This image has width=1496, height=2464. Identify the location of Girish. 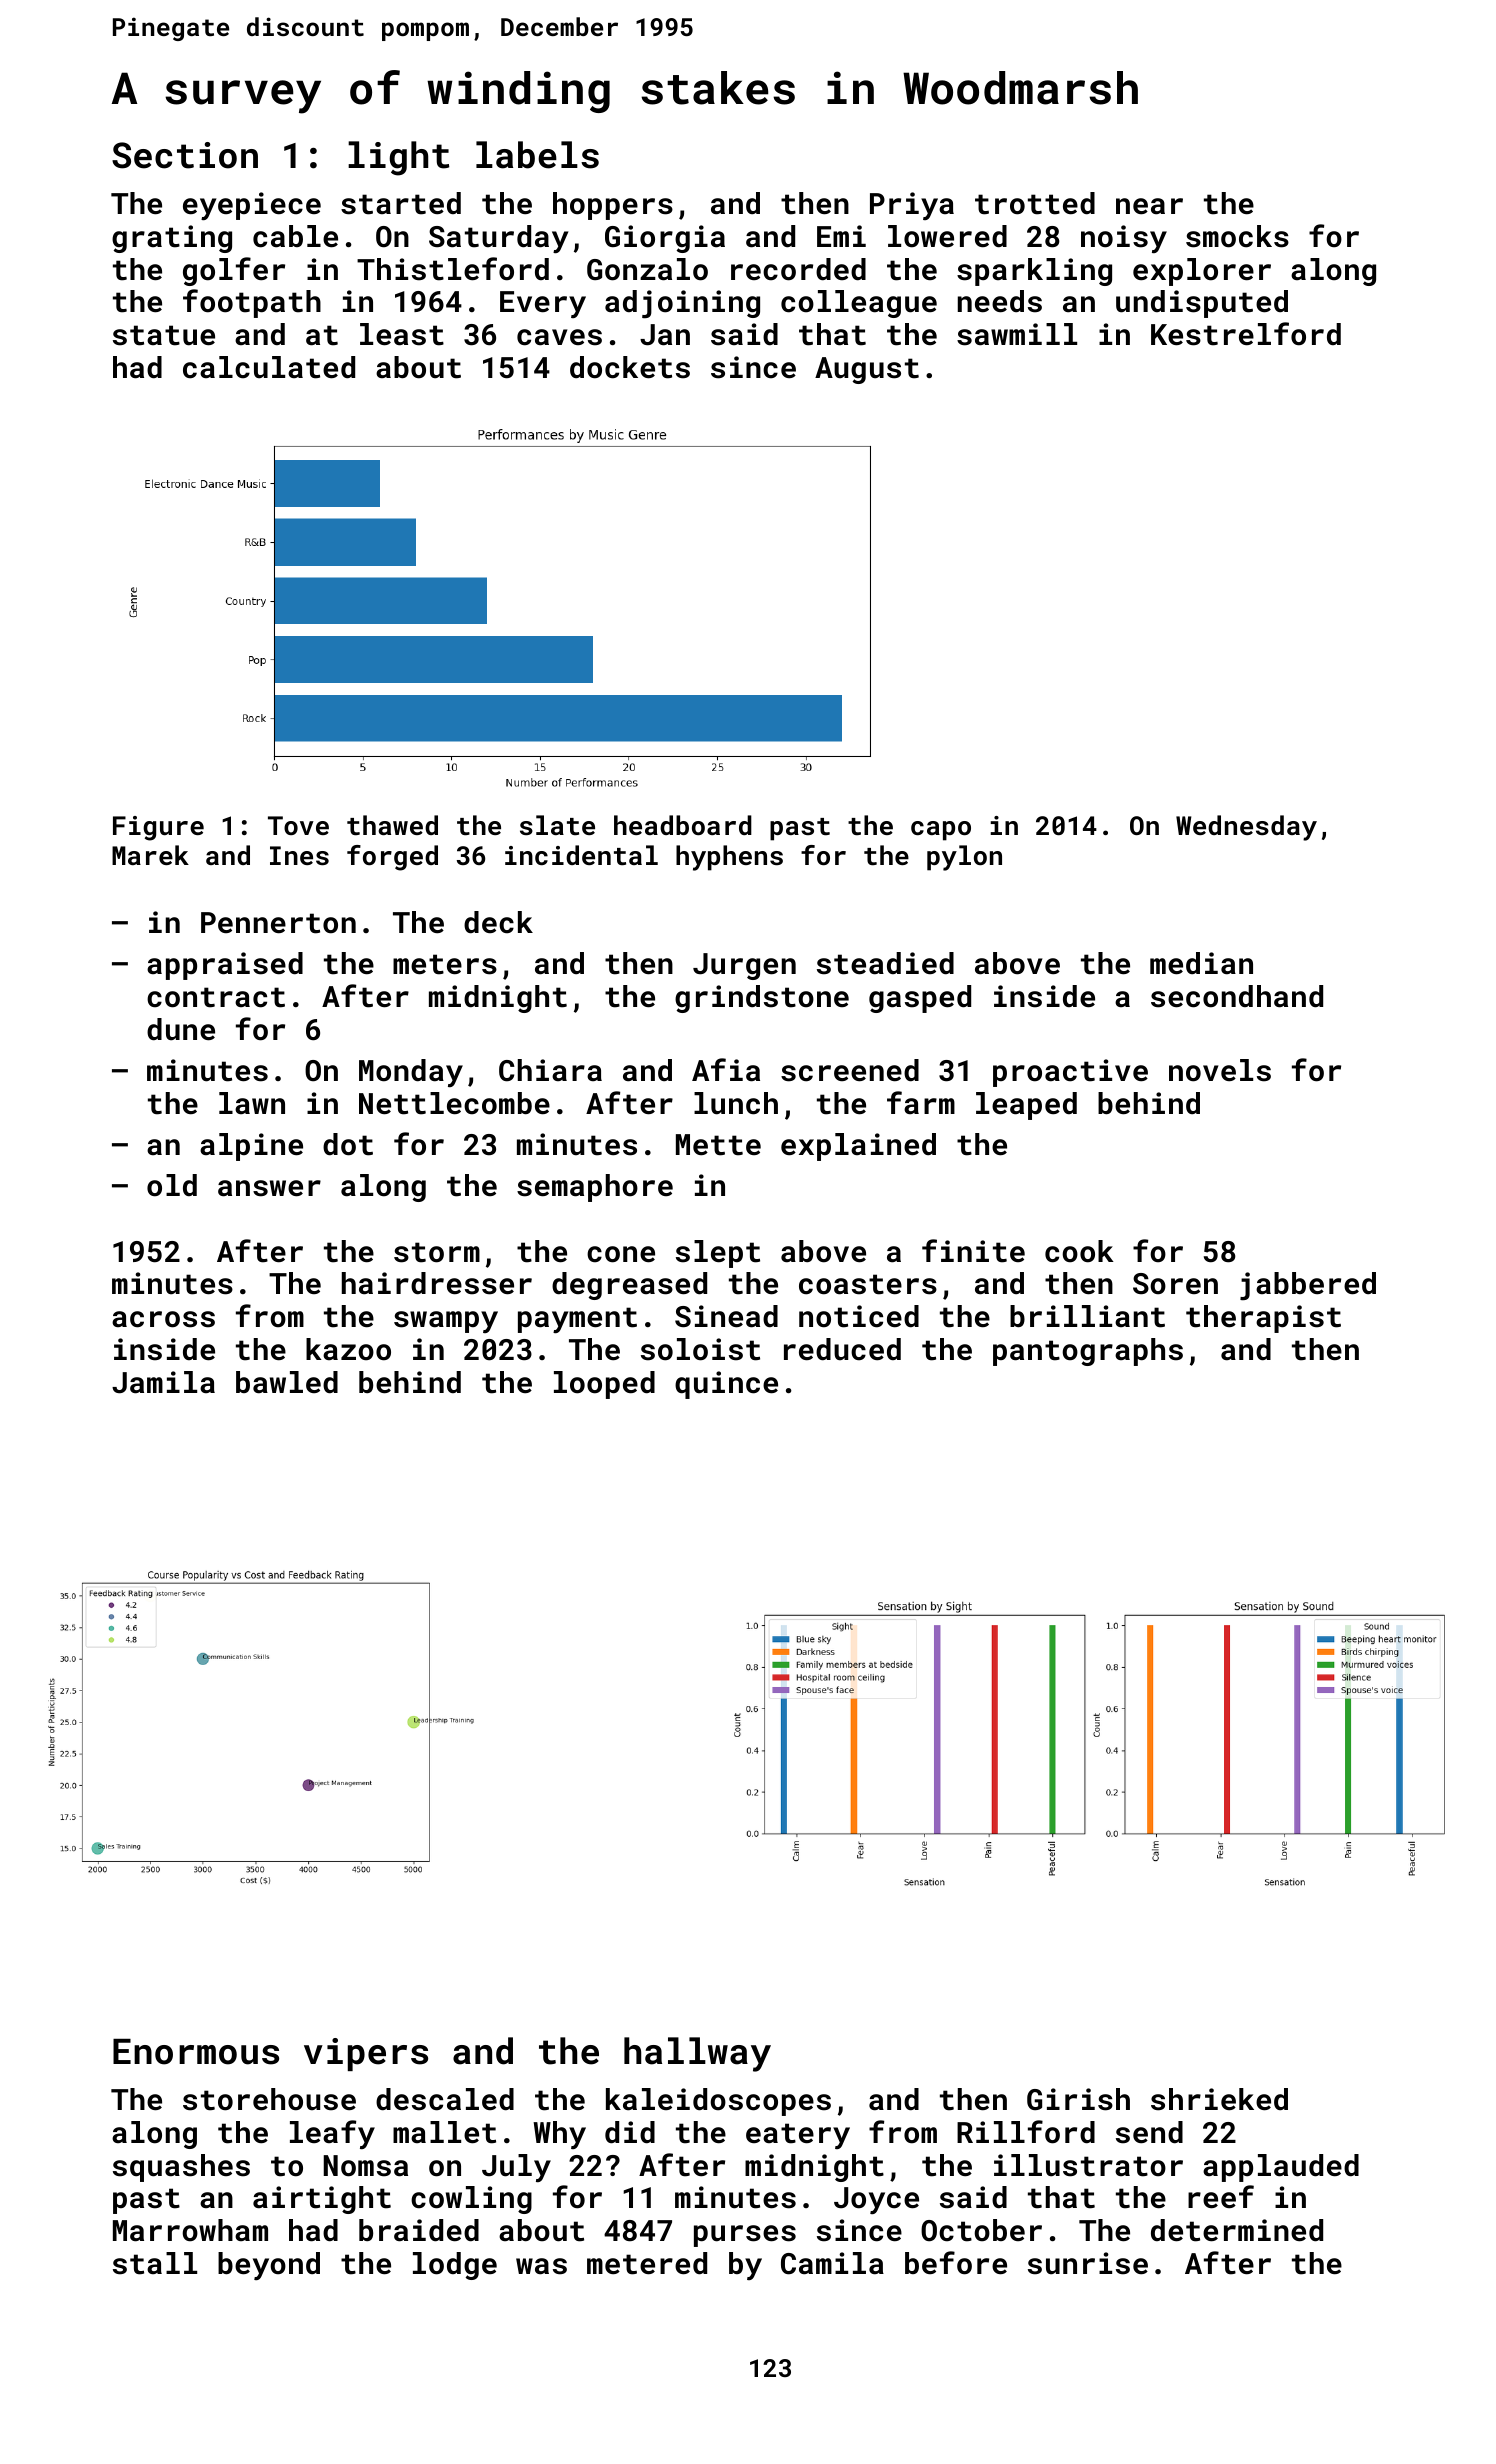
(1078, 2099).
